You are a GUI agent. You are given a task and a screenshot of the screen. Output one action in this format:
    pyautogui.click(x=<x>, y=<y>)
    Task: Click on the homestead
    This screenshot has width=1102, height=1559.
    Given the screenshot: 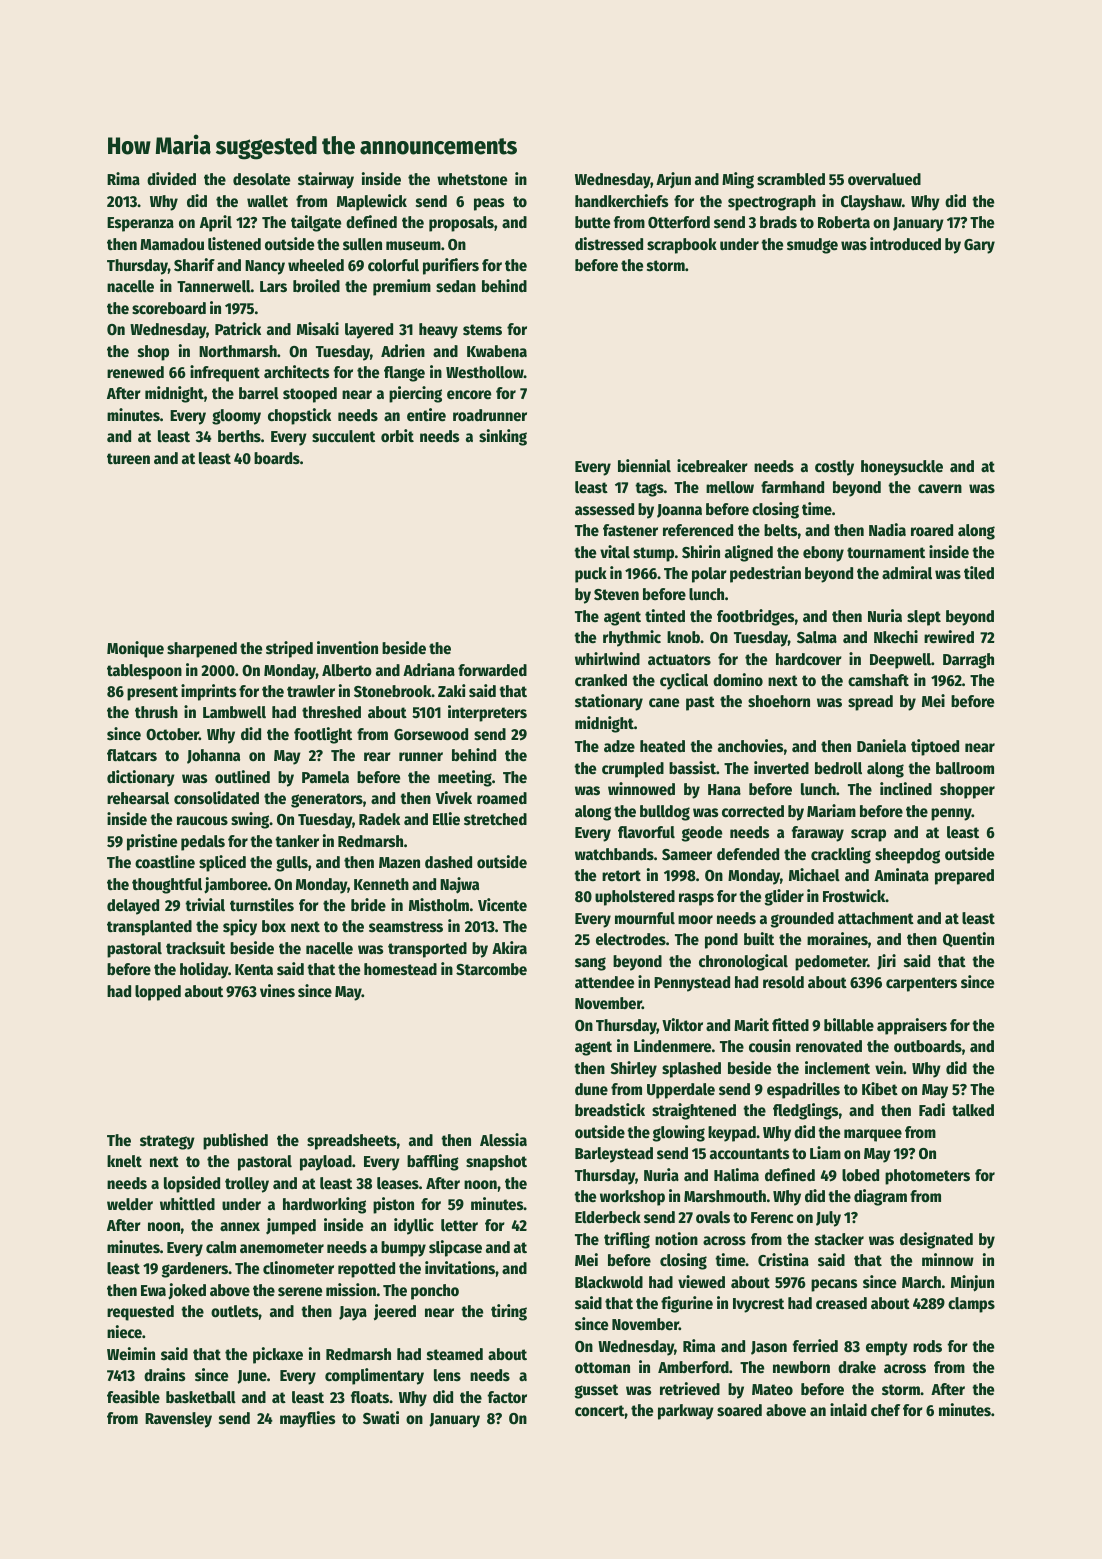 What is the action you would take?
    pyautogui.click(x=400, y=969)
